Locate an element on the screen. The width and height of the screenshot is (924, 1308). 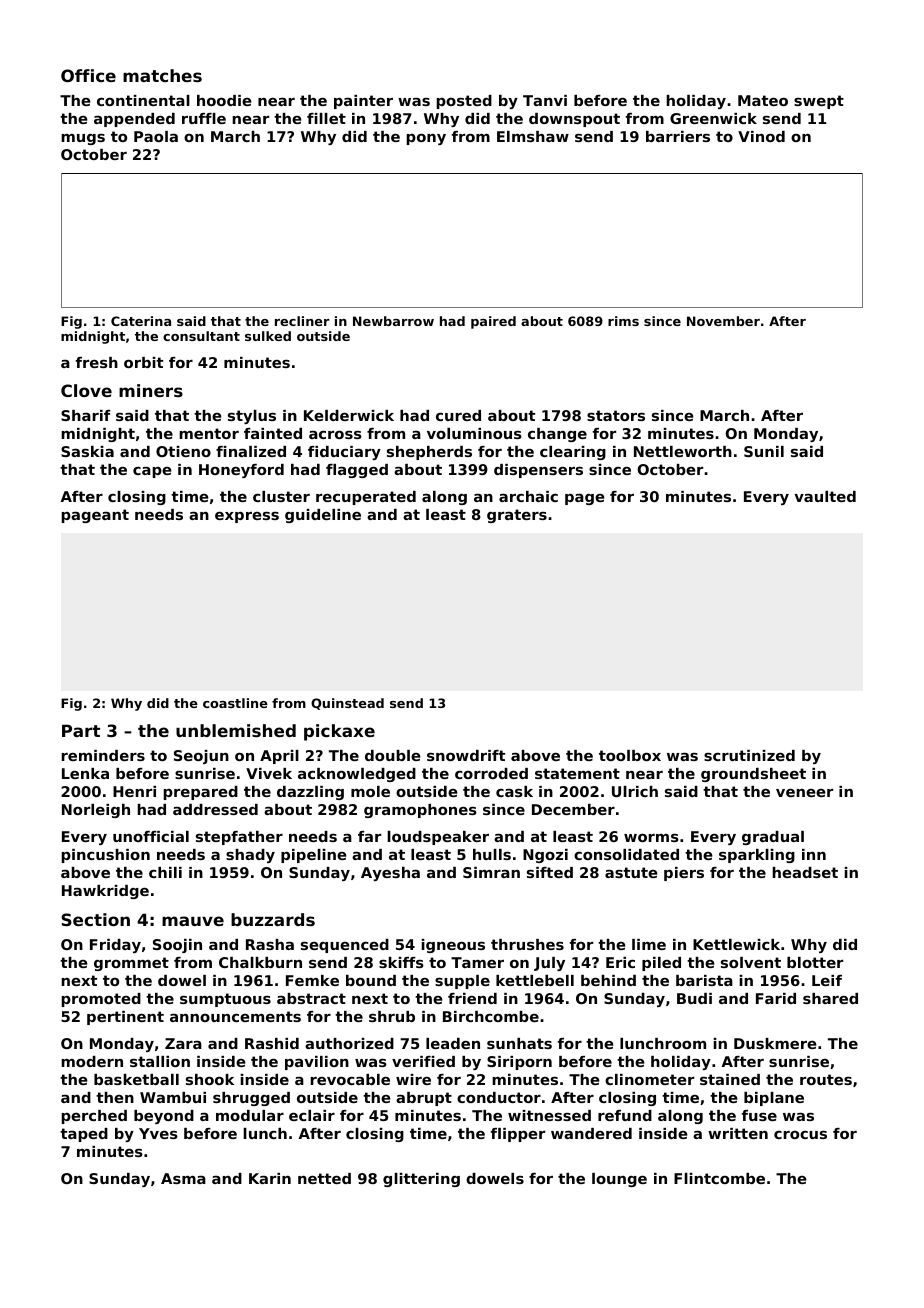
voluminous is located at coordinates (474, 433).
